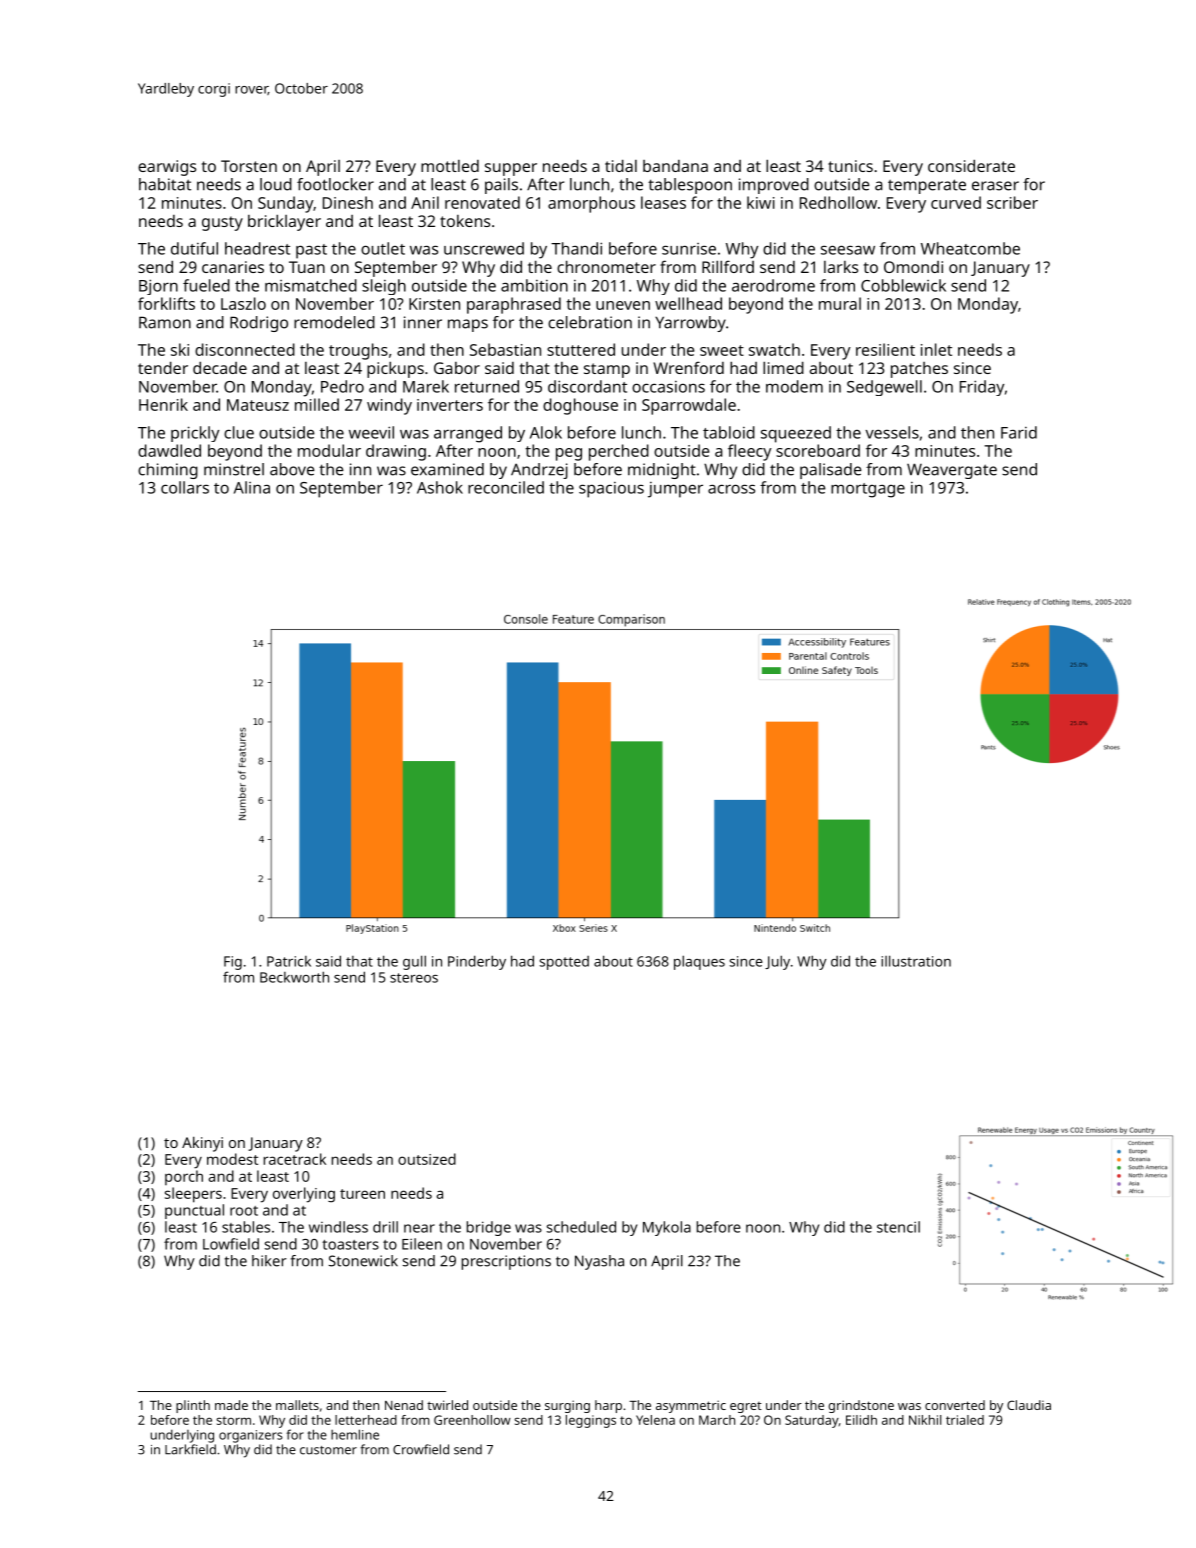 The height and width of the document is (1548, 1196). Describe the element at coordinates (335, 184) in the document. I see `footlocker` at that location.
